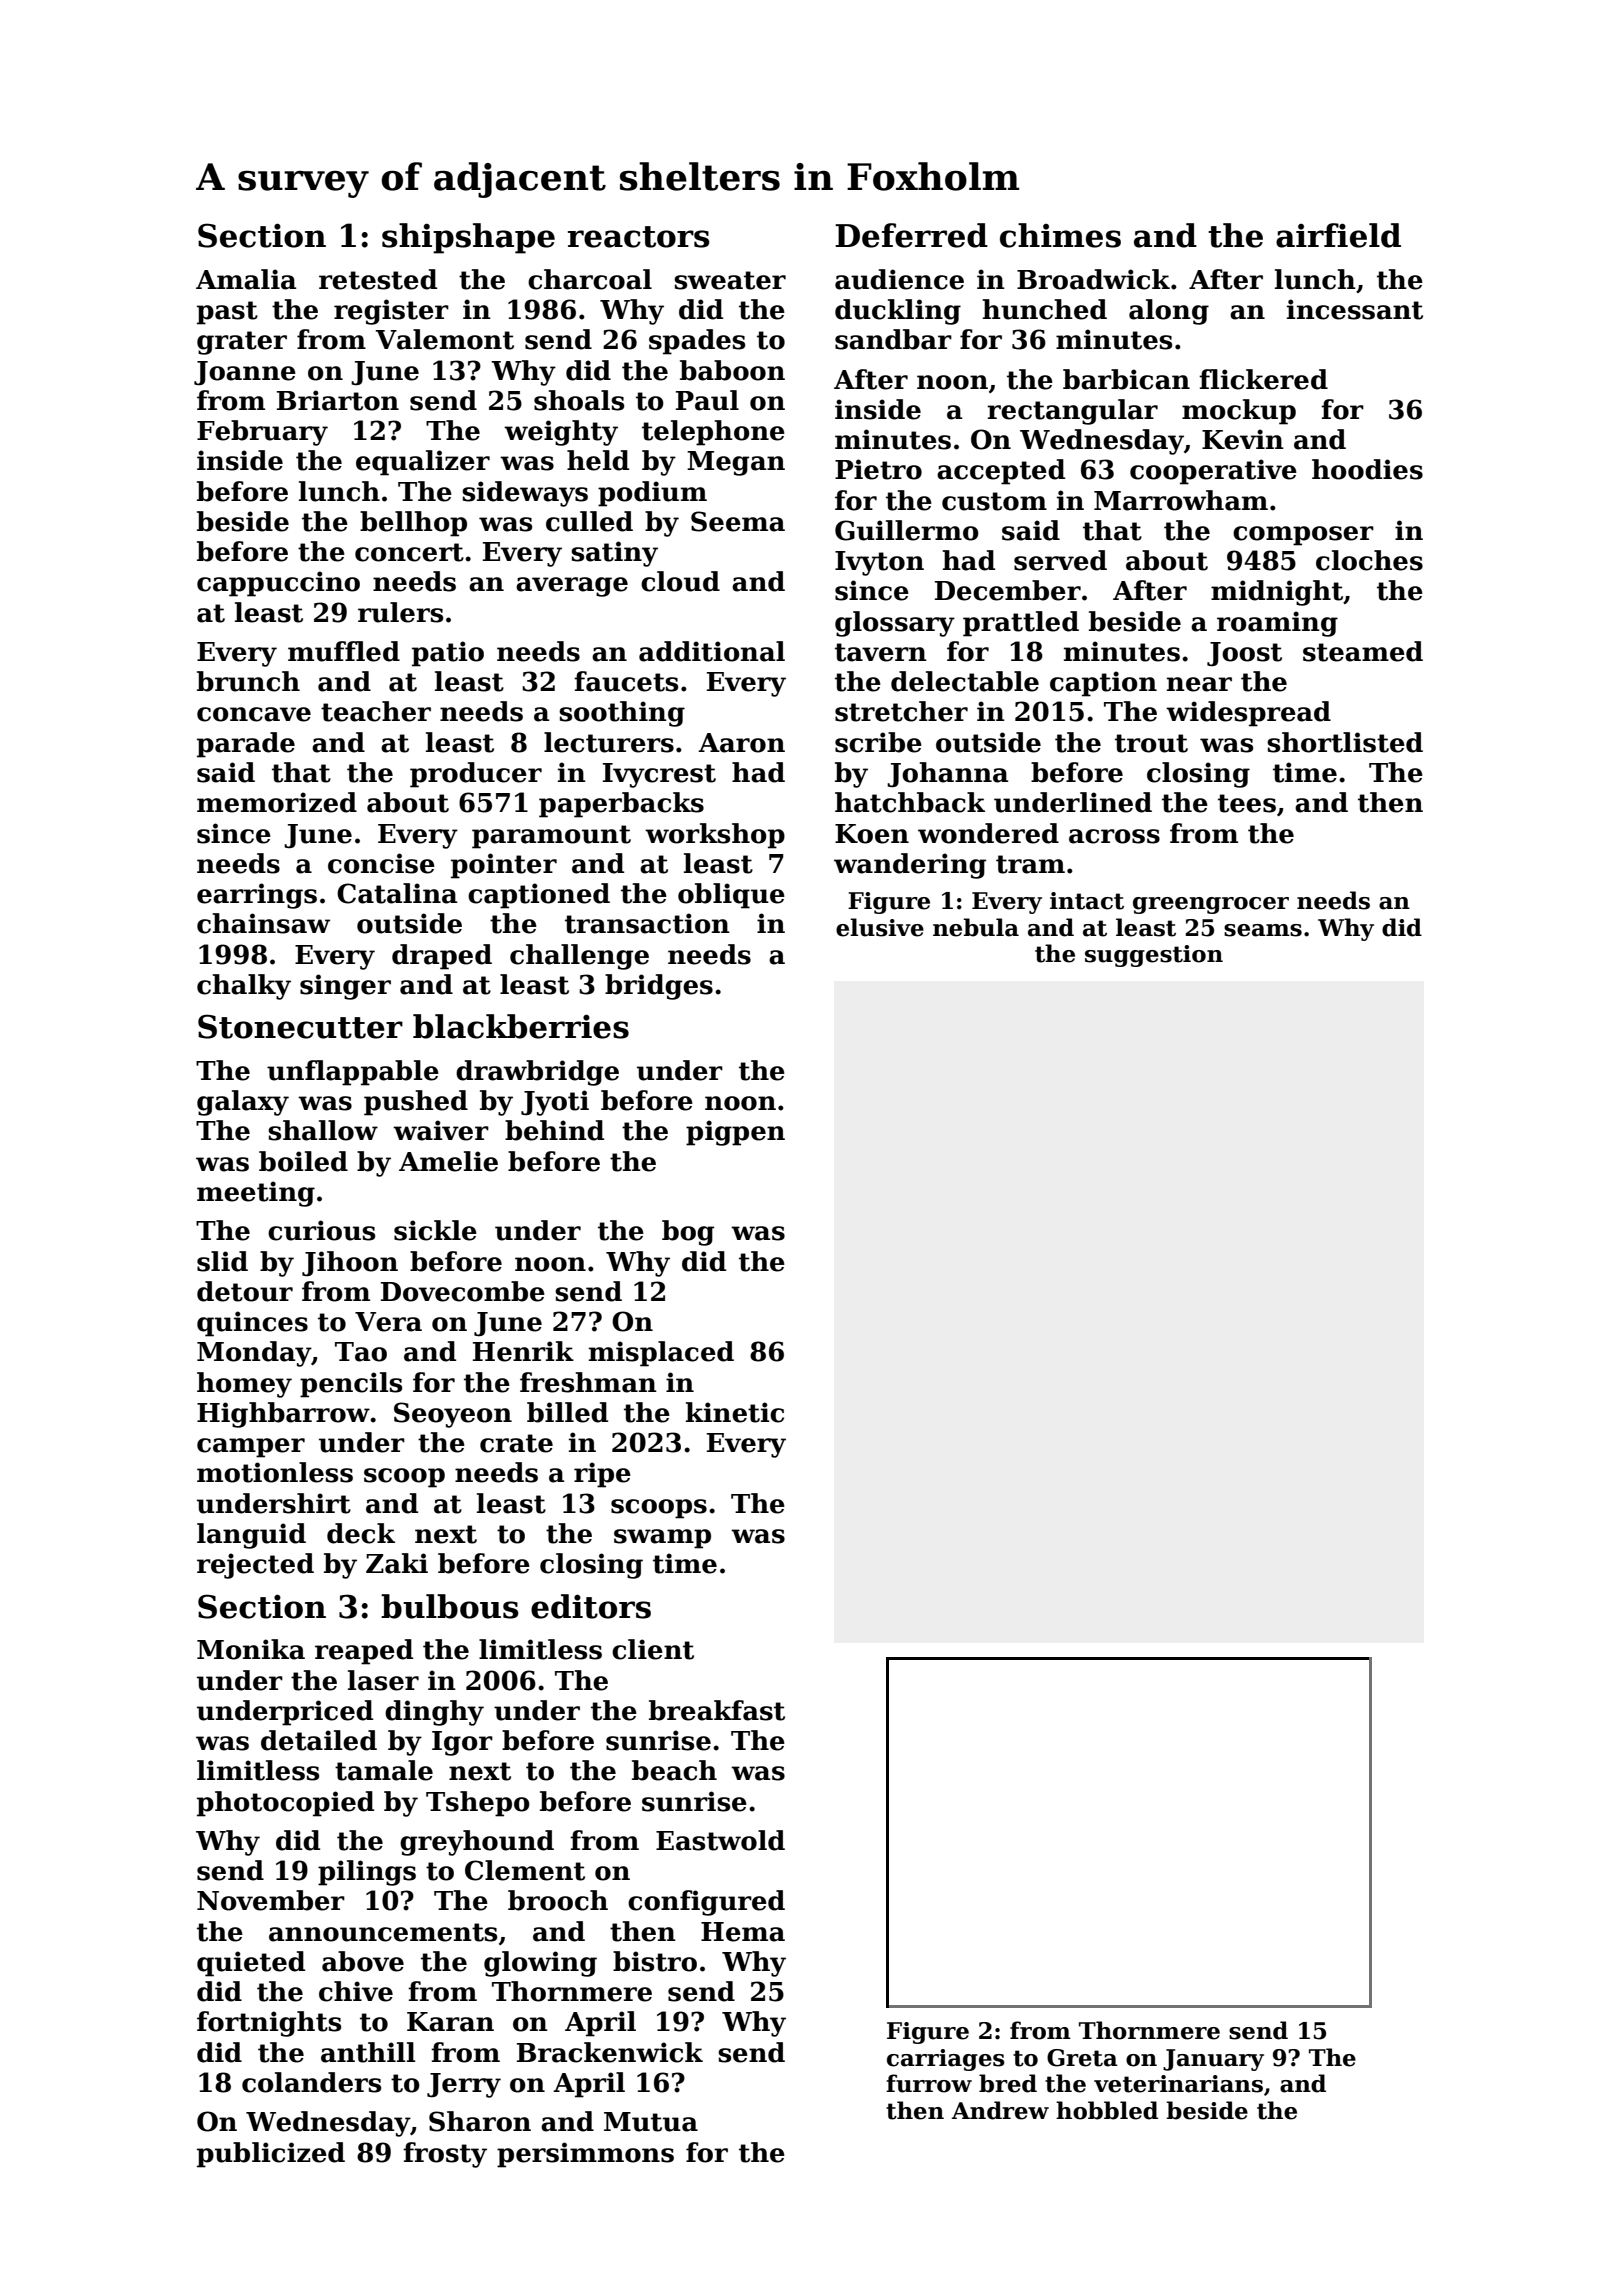  Describe the element at coordinates (662, 1539) in the document. I see `swamp` at that location.
